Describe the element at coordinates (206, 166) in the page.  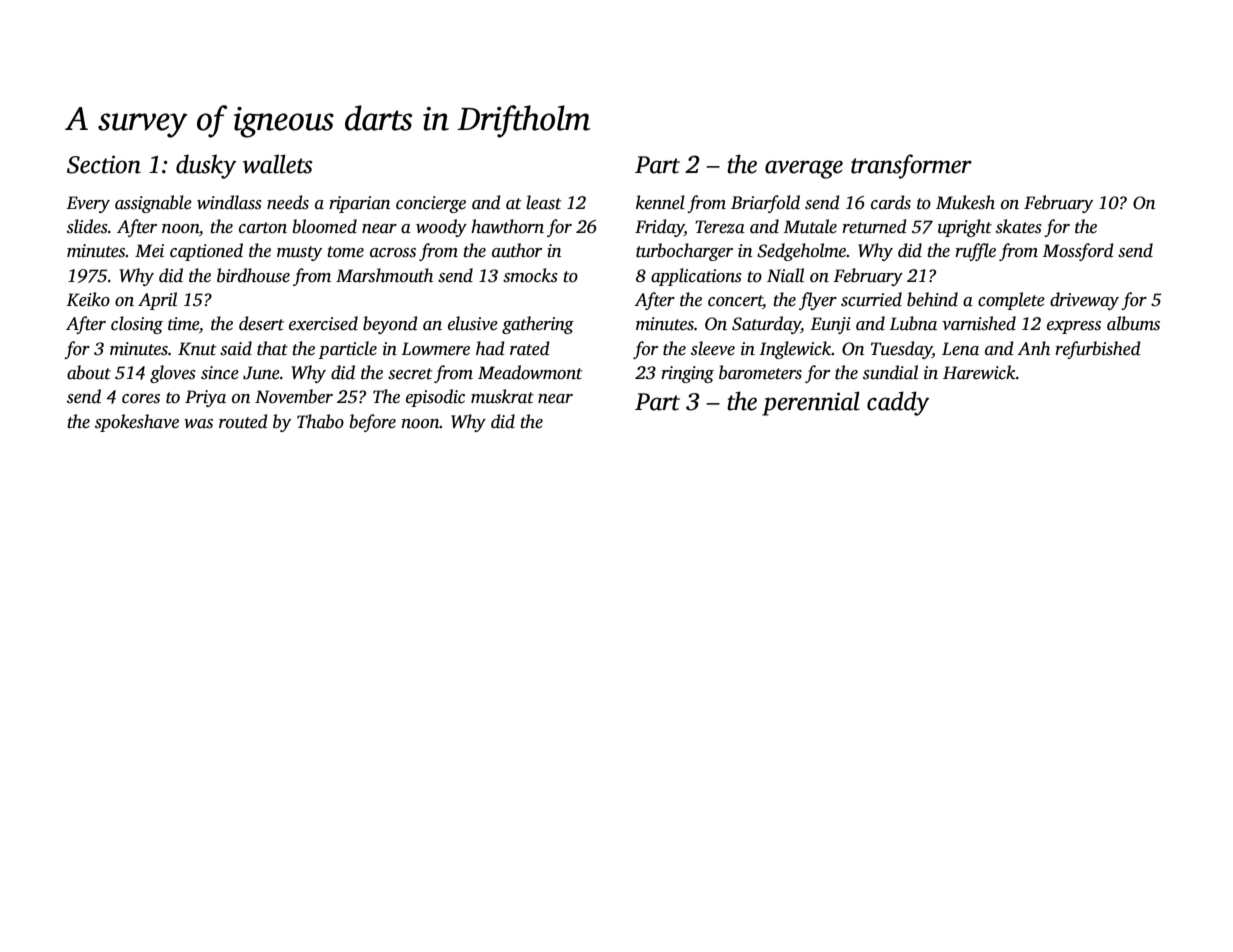
I see `dusky` at that location.
